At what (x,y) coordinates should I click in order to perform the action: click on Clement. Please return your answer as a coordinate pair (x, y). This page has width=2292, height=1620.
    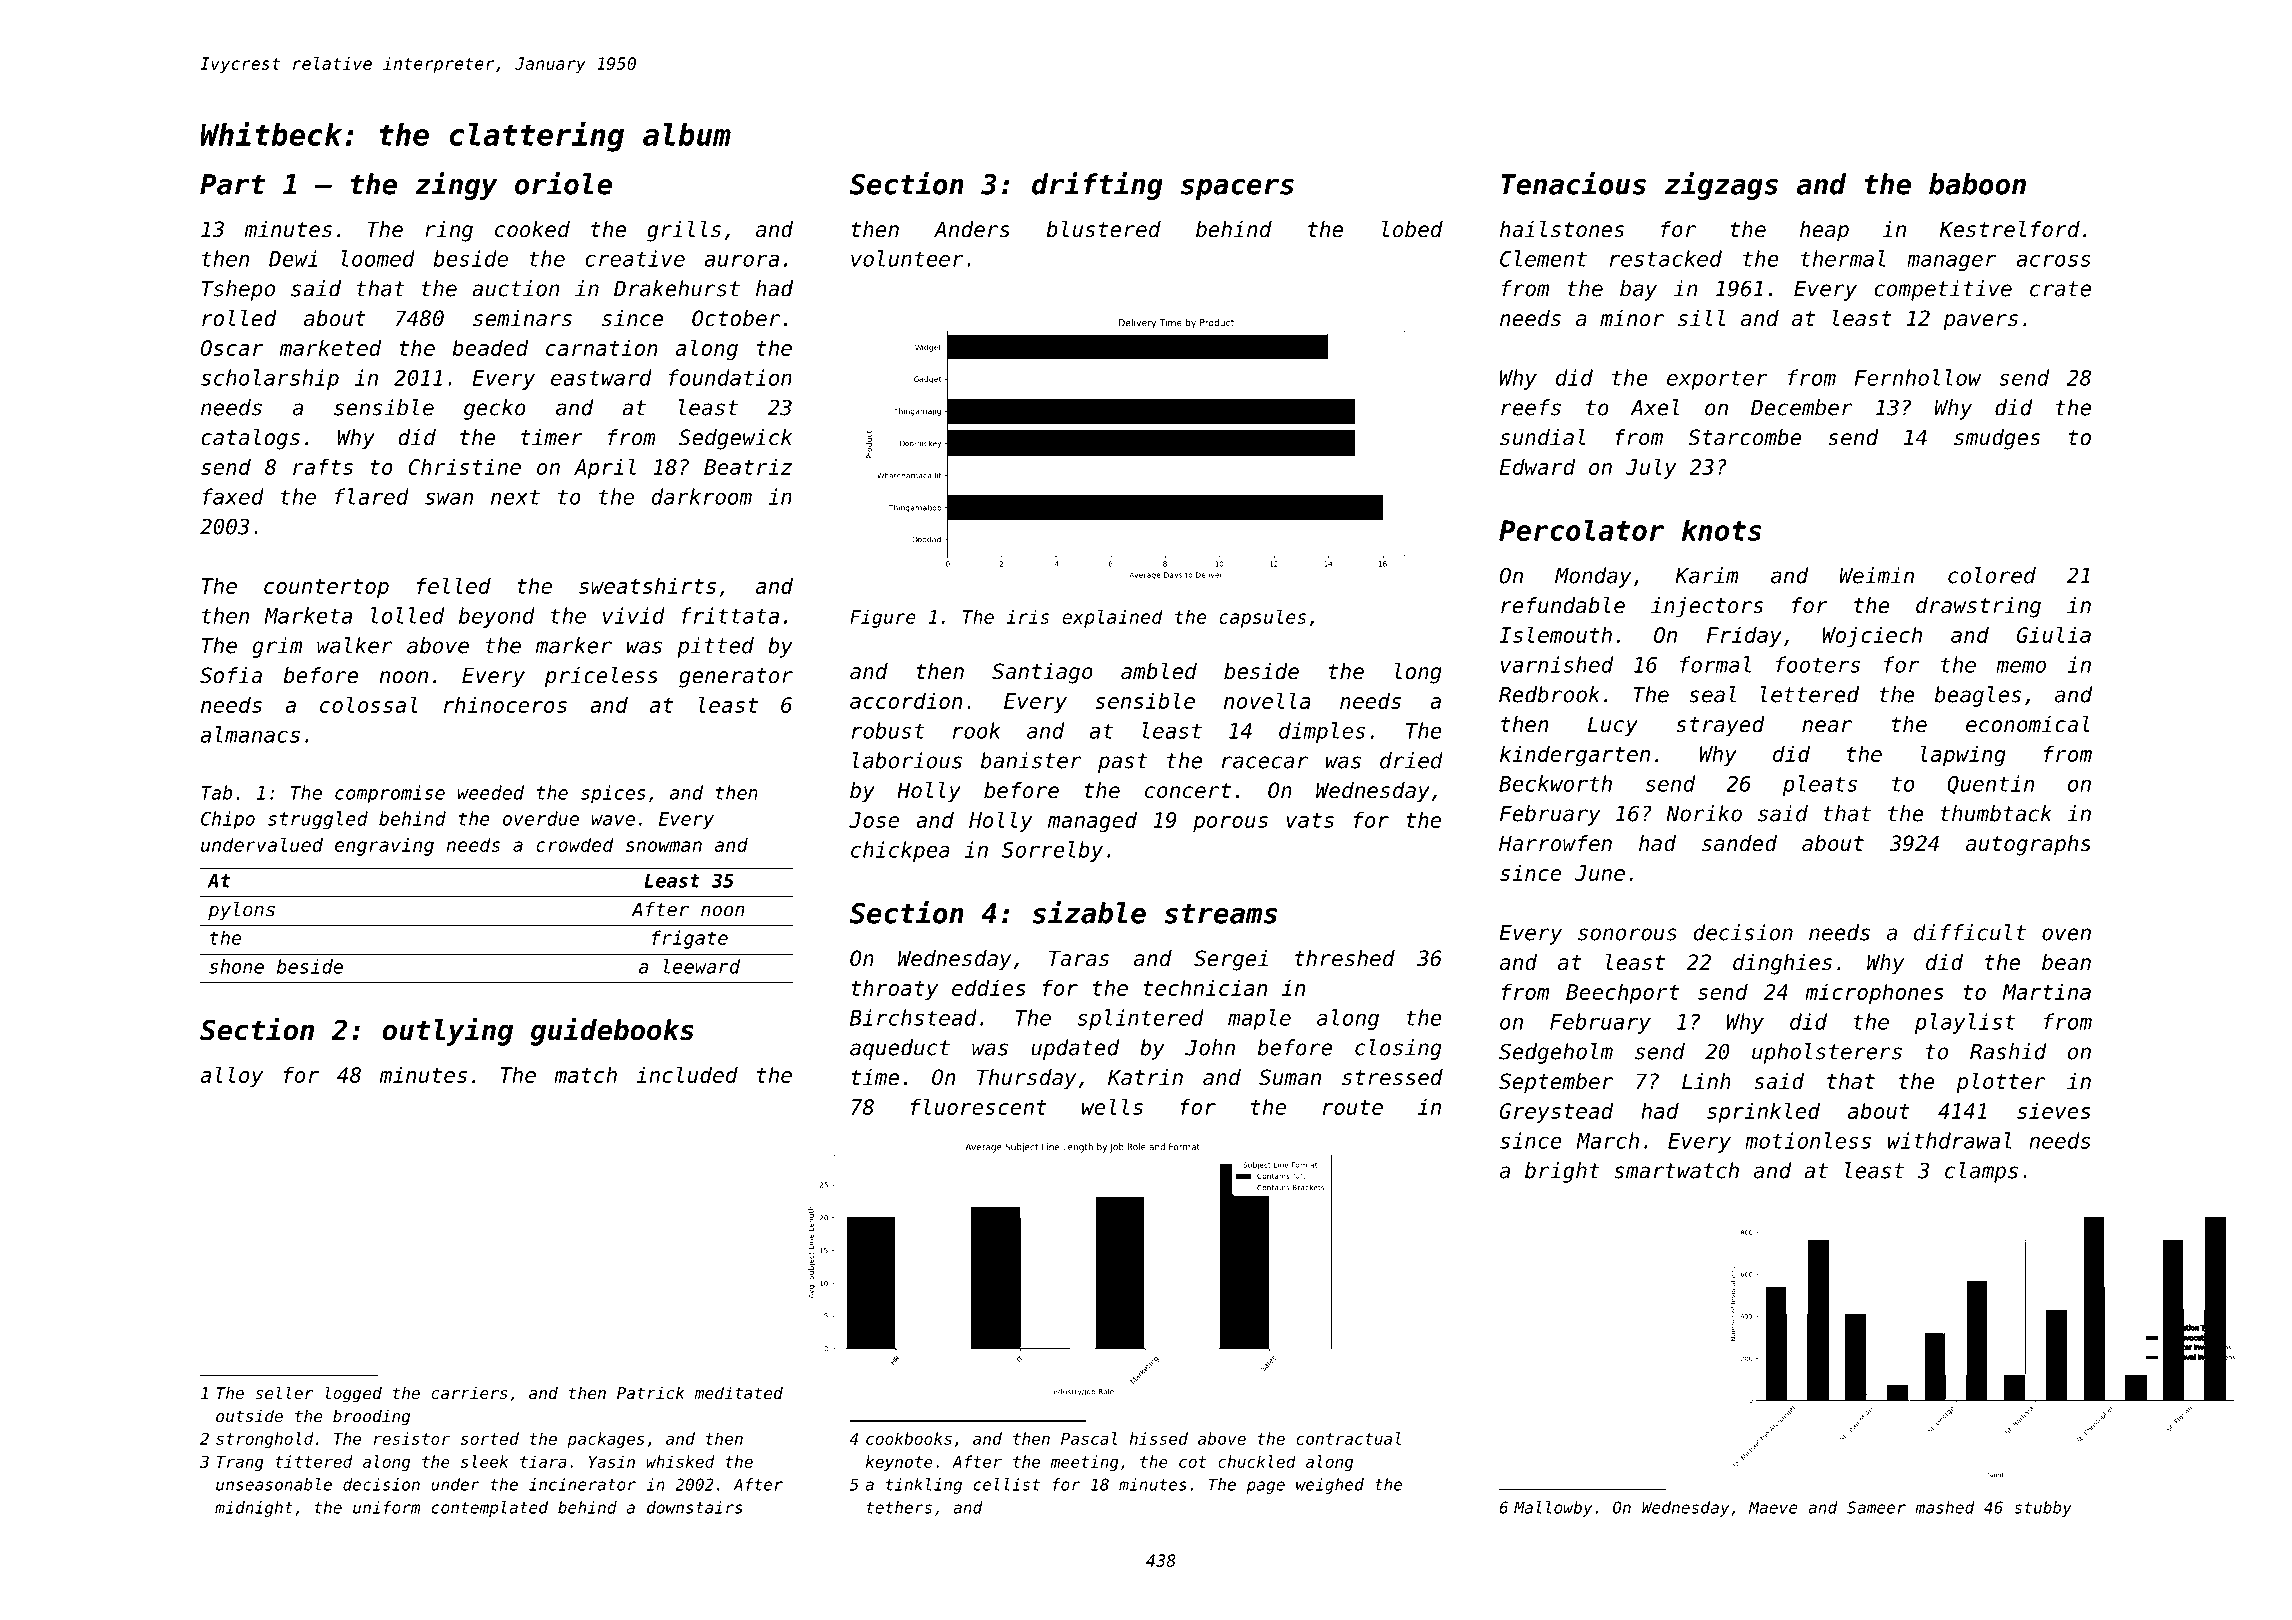
    Looking at the image, I should click on (1543, 258).
